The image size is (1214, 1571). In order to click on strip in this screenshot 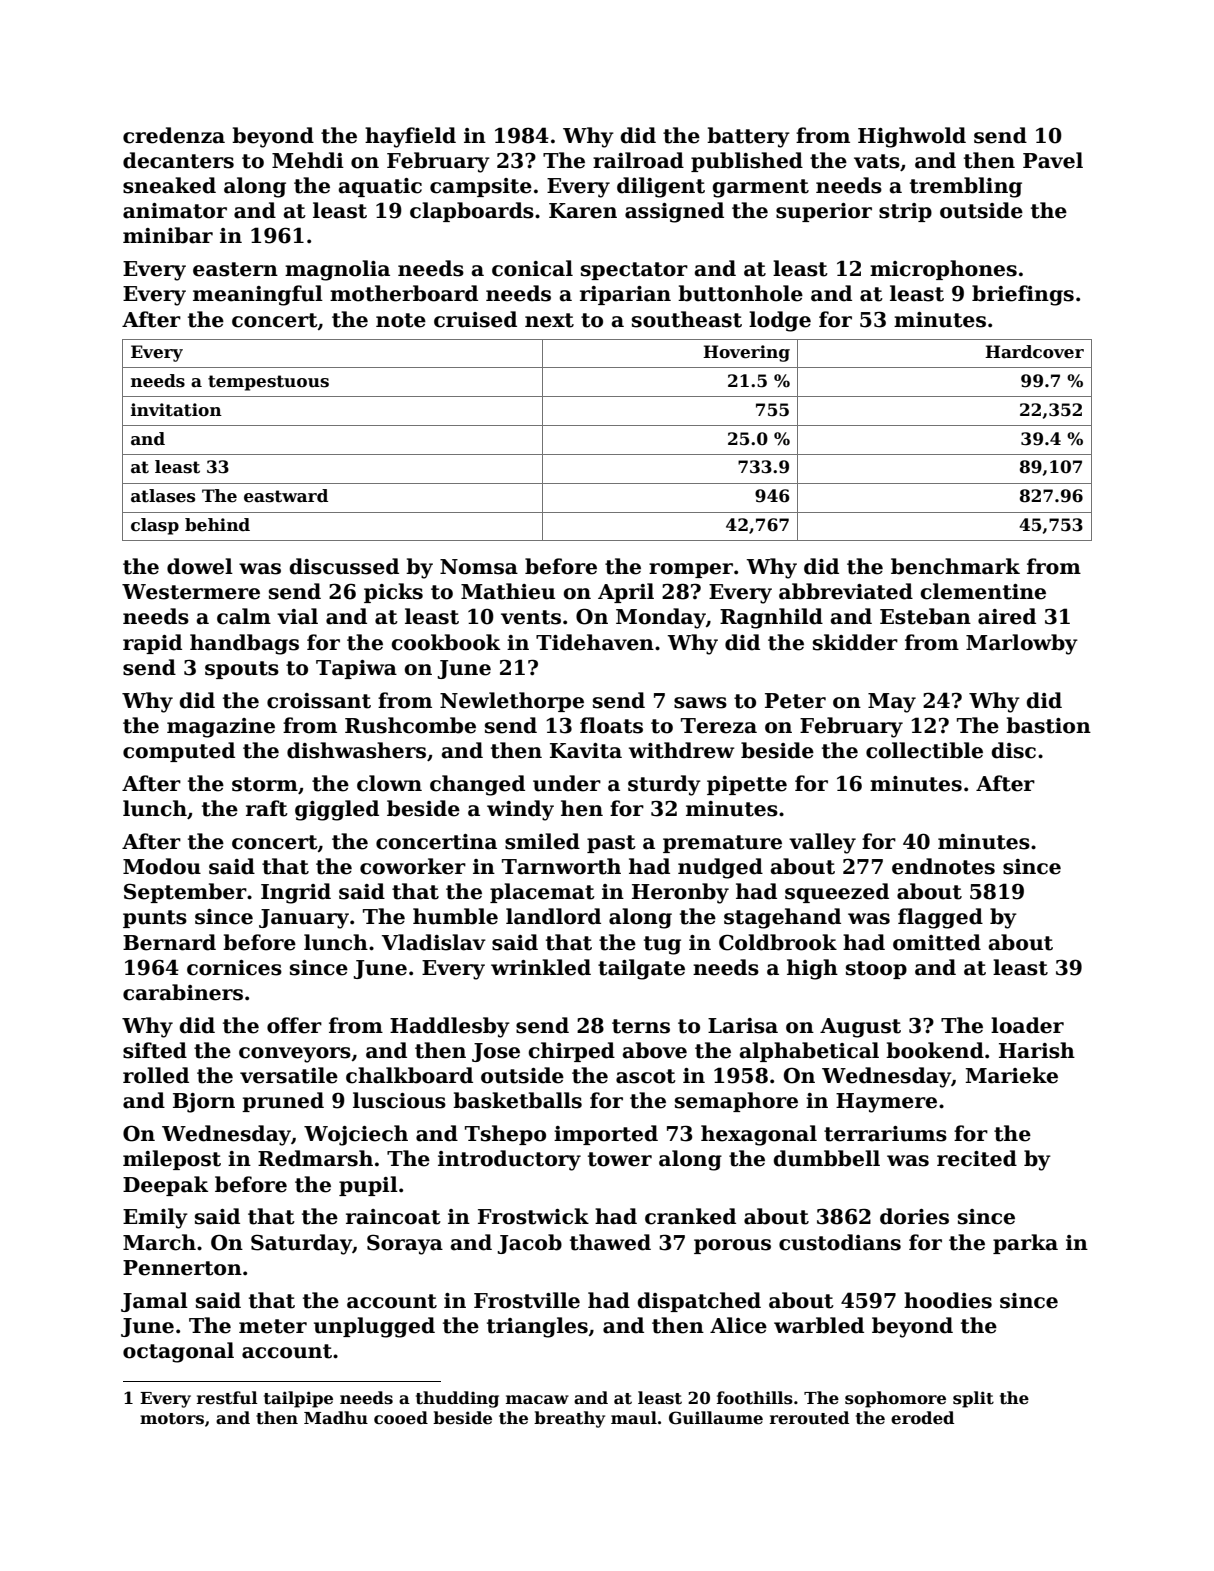, I will do `click(905, 212)`.
